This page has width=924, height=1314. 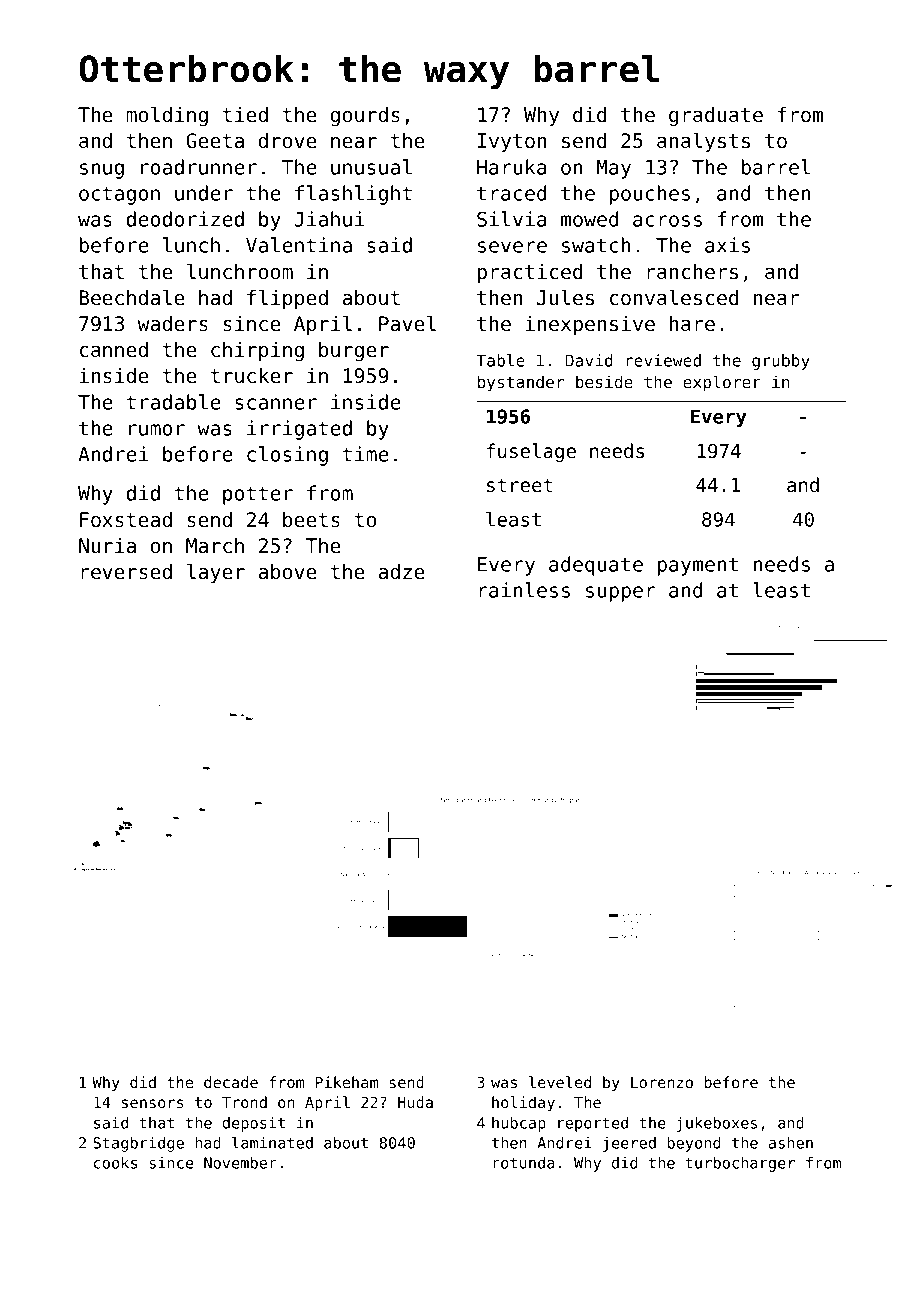 I want to click on analysts, so click(x=703, y=142).
